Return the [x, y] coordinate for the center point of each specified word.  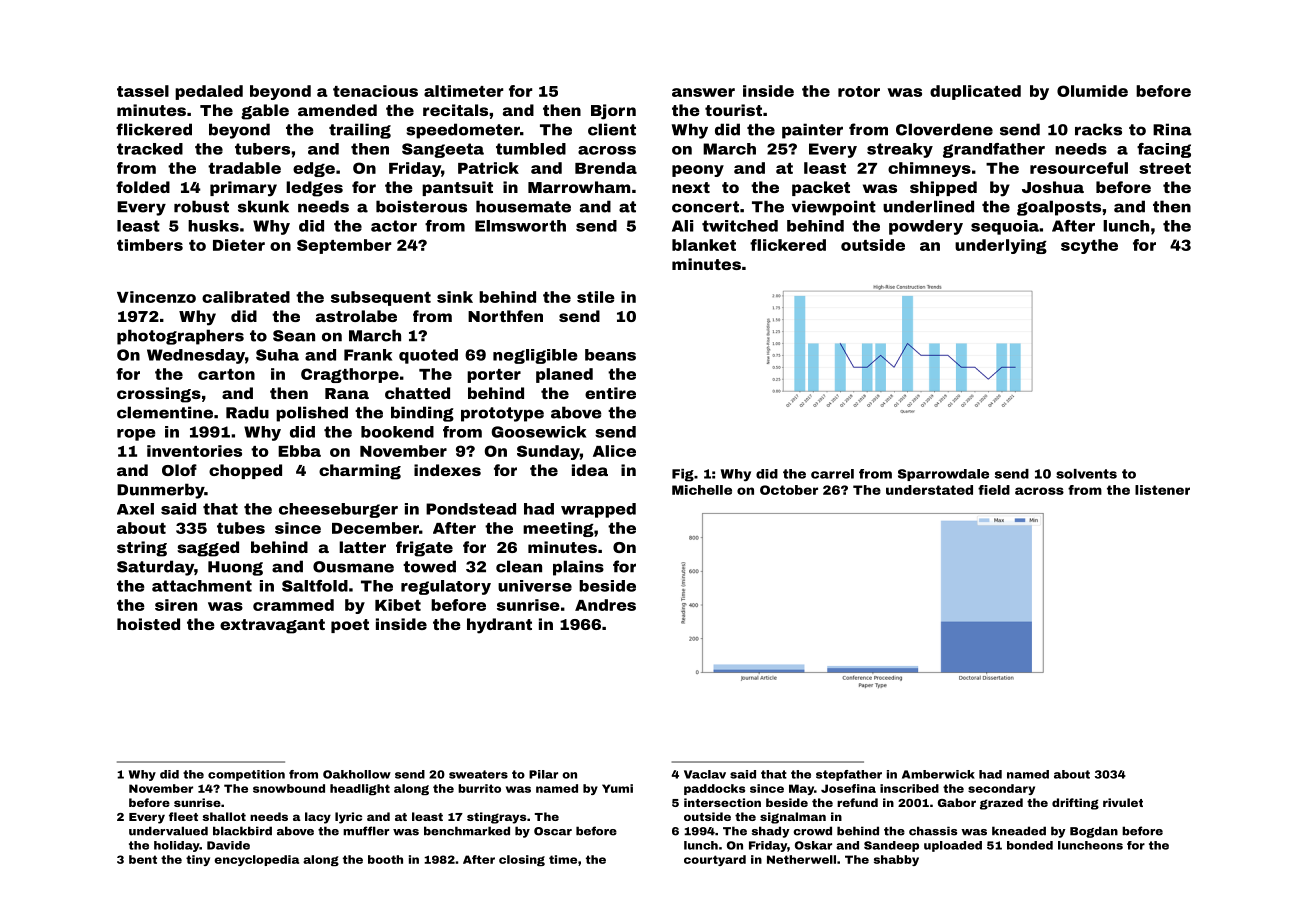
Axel [135, 509]
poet [350, 626]
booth [385, 859]
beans [610, 355]
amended [337, 110]
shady [771, 832]
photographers [180, 337]
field [994, 490]
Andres [605, 605]
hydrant [499, 626]
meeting [558, 529]
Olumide [1092, 91]
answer [703, 92]
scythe [1089, 246]
